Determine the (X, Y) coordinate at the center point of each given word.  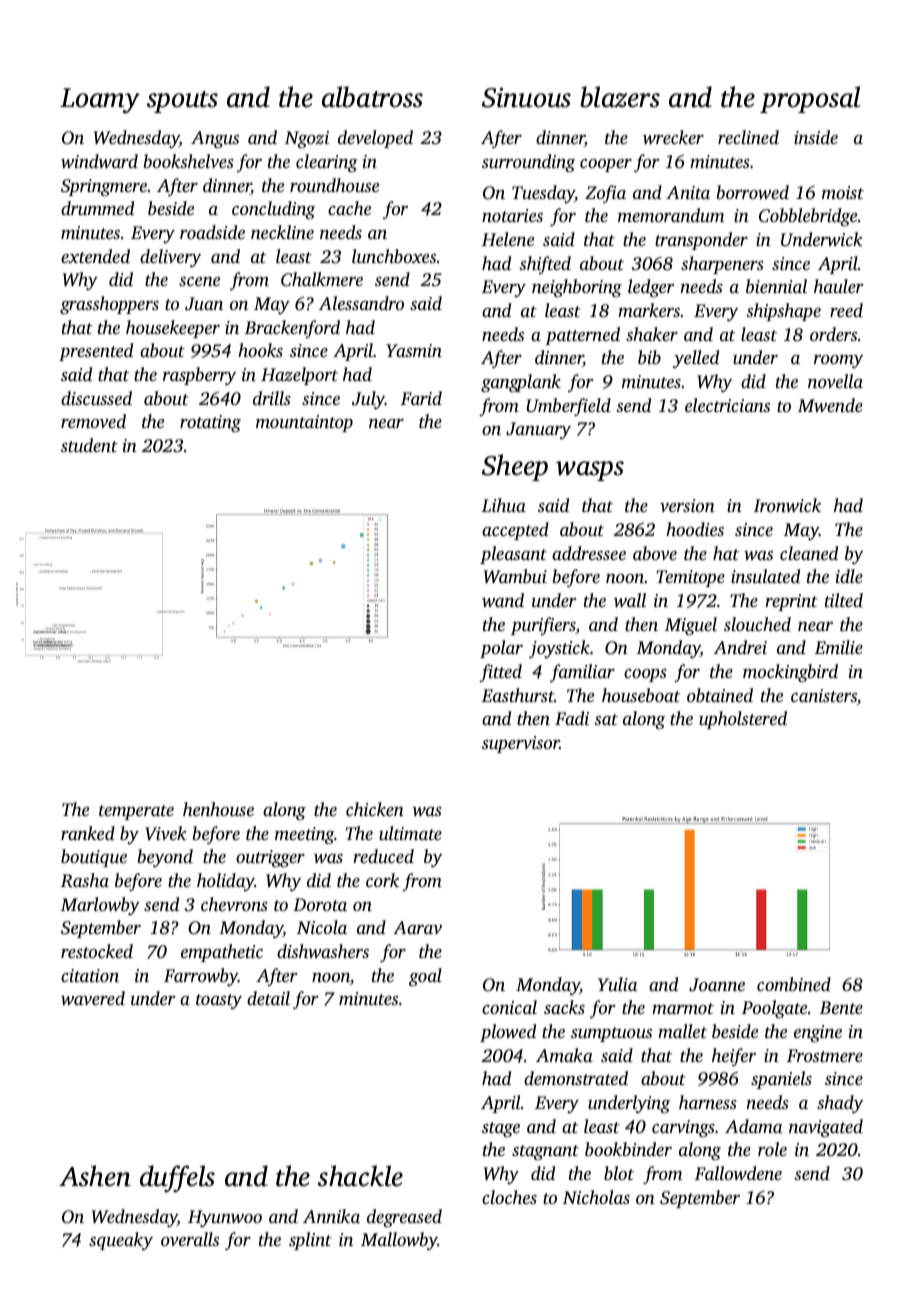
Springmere (104, 187)
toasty (219, 1001)
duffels (177, 1179)
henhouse (218, 809)
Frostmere (825, 1055)
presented (96, 352)
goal (425, 977)
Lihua (504, 505)
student (89, 445)
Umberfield (569, 407)
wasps (590, 471)
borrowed (753, 192)
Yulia (617, 984)
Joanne (717, 985)
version (687, 505)
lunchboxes (394, 256)
